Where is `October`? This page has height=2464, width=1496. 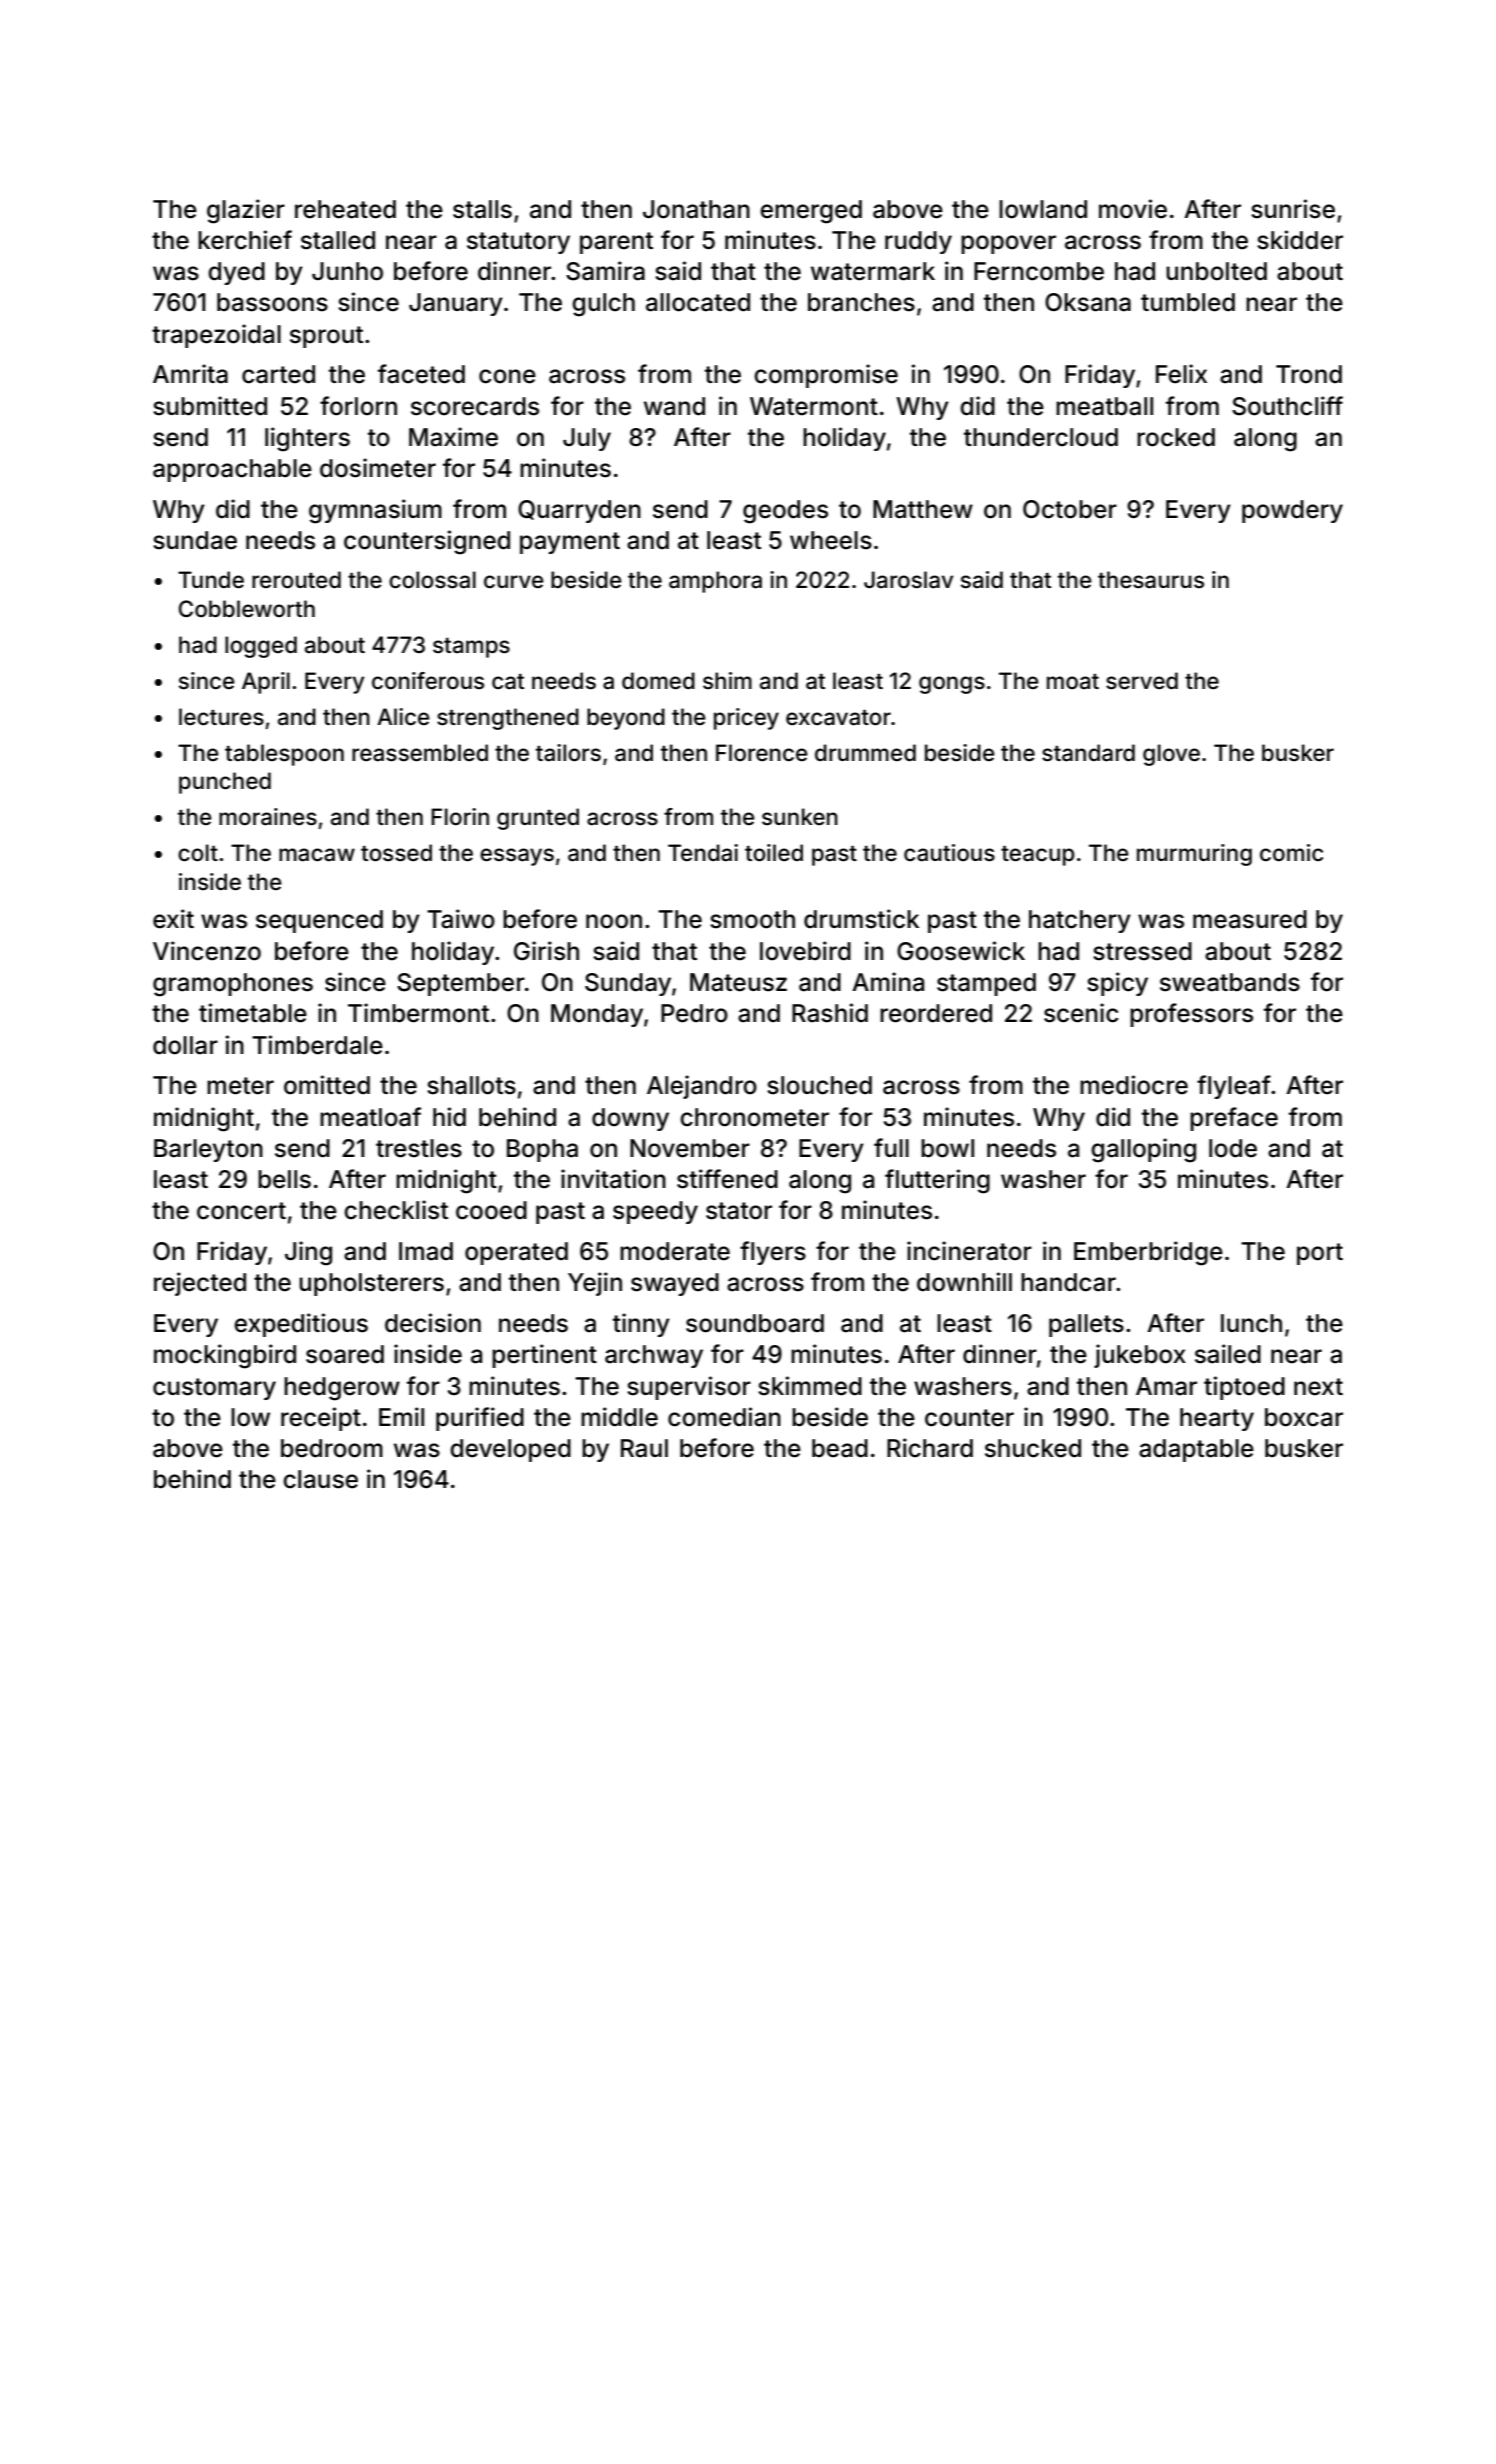
October is located at coordinates (1070, 509).
